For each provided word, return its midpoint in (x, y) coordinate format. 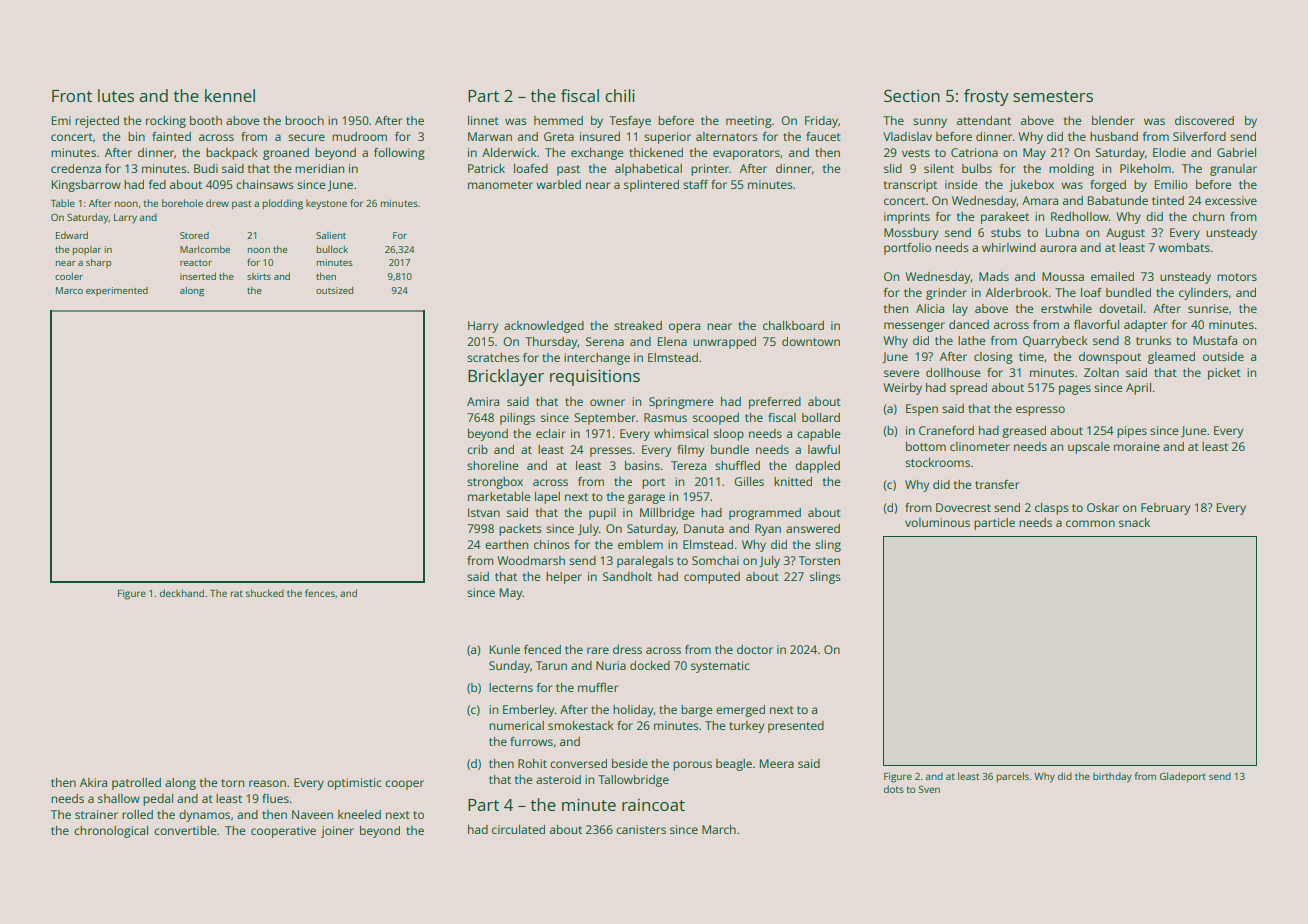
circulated (518, 829)
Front (72, 96)
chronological (111, 832)
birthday (1112, 777)
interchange (597, 359)
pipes (1132, 432)
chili (620, 95)
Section (912, 95)
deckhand (182, 593)
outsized (334, 290)
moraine (1137, 446)
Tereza (688, 465)
